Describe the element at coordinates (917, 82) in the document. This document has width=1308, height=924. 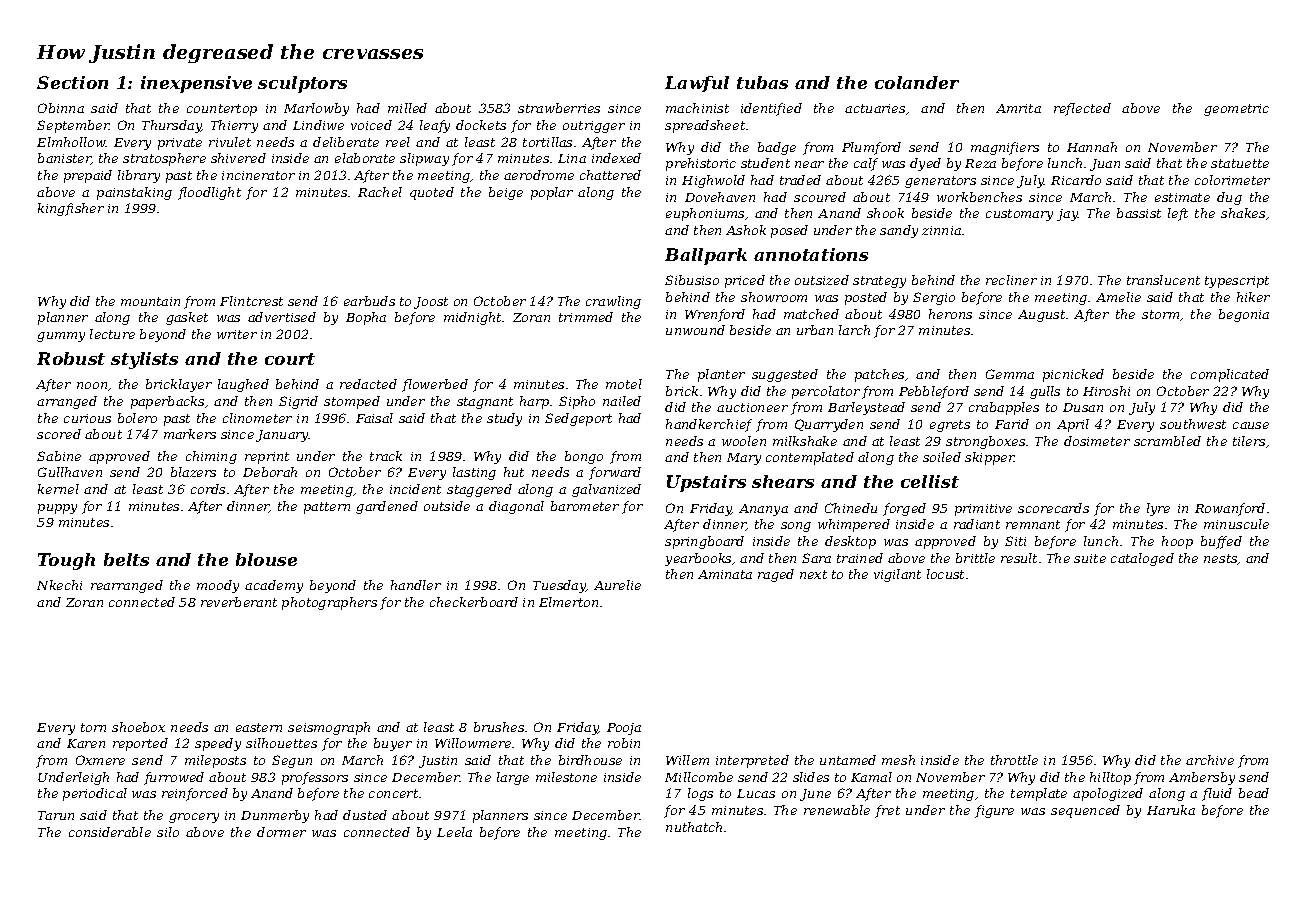
I see `colander` at that location.
